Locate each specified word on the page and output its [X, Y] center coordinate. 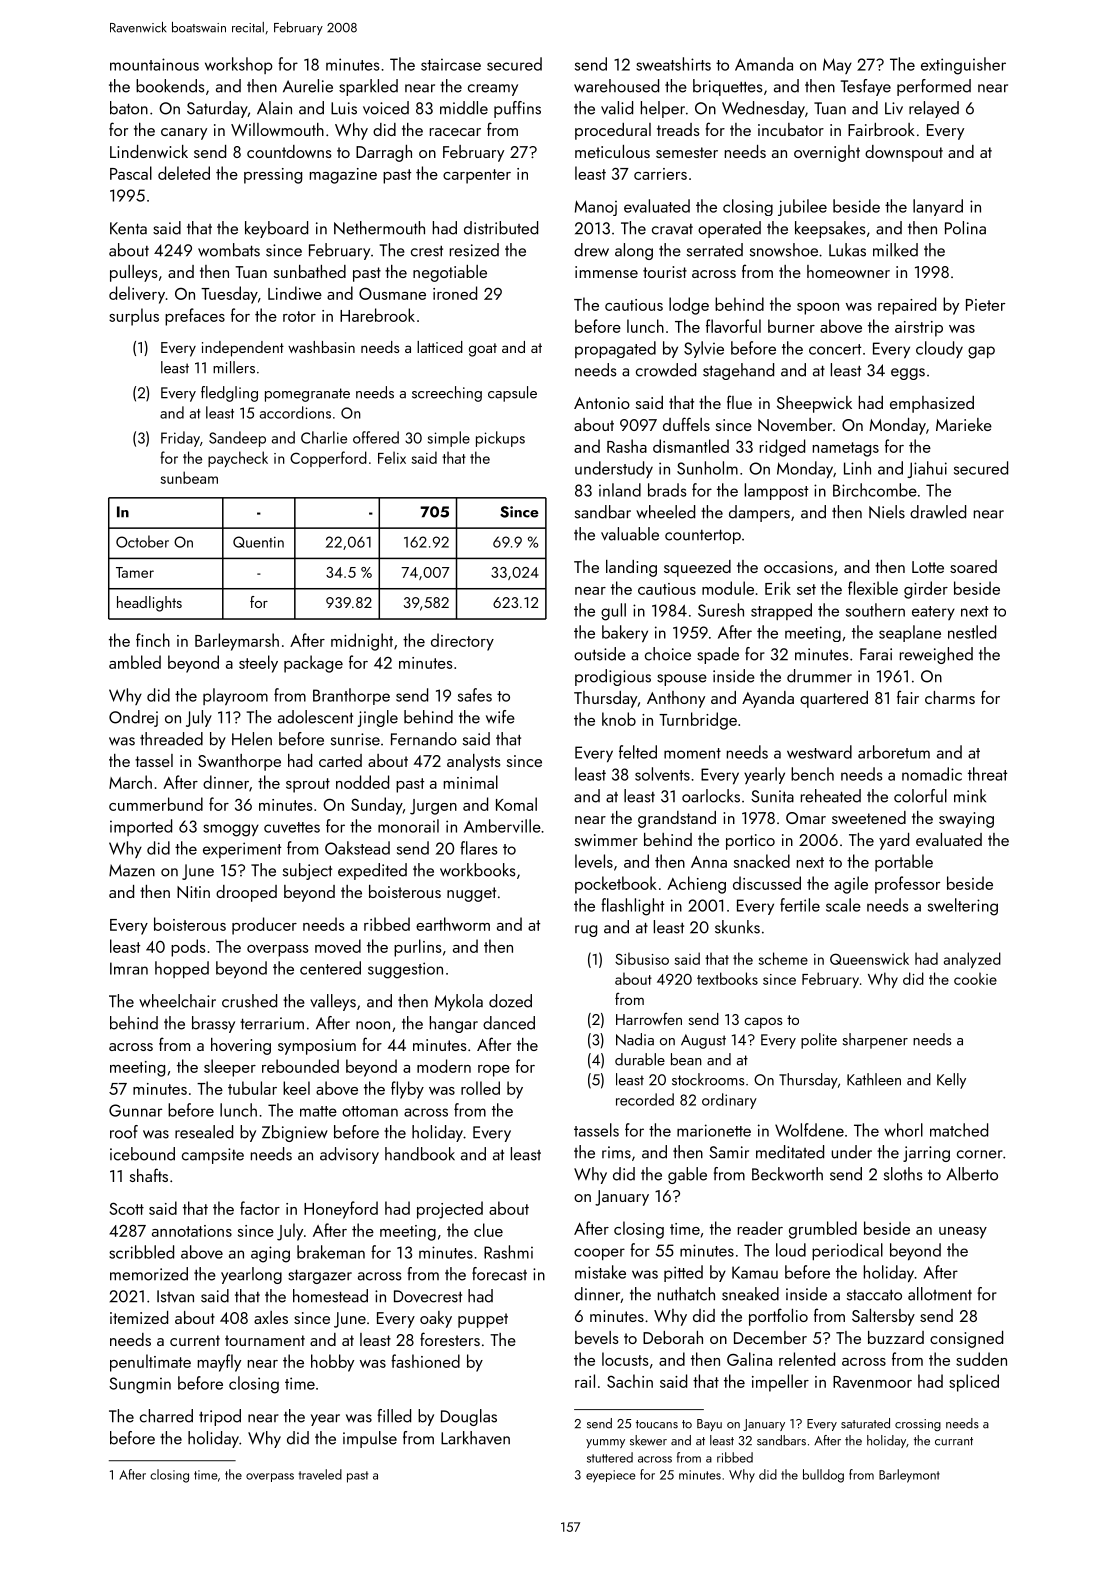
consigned [966, 1339]
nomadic [932, 774]
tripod [220, 1417]
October [142, 541]
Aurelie [308, 86]
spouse [682, 680]
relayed [934, 109]
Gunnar [135, 1110]
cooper [599, 1254]
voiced [386, 108]
